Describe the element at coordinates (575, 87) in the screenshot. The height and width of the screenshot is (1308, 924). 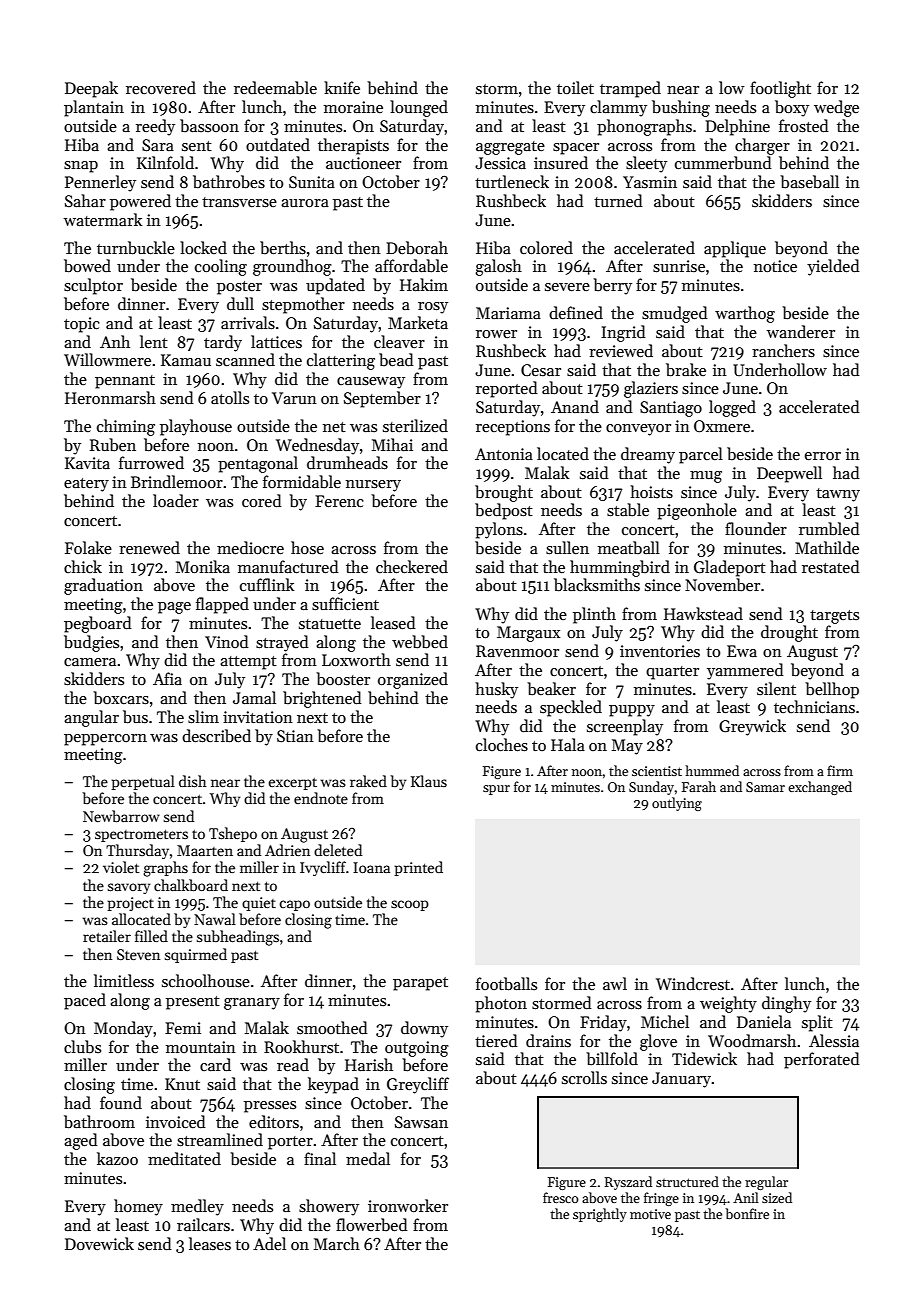
I see `toilet` at that location.
